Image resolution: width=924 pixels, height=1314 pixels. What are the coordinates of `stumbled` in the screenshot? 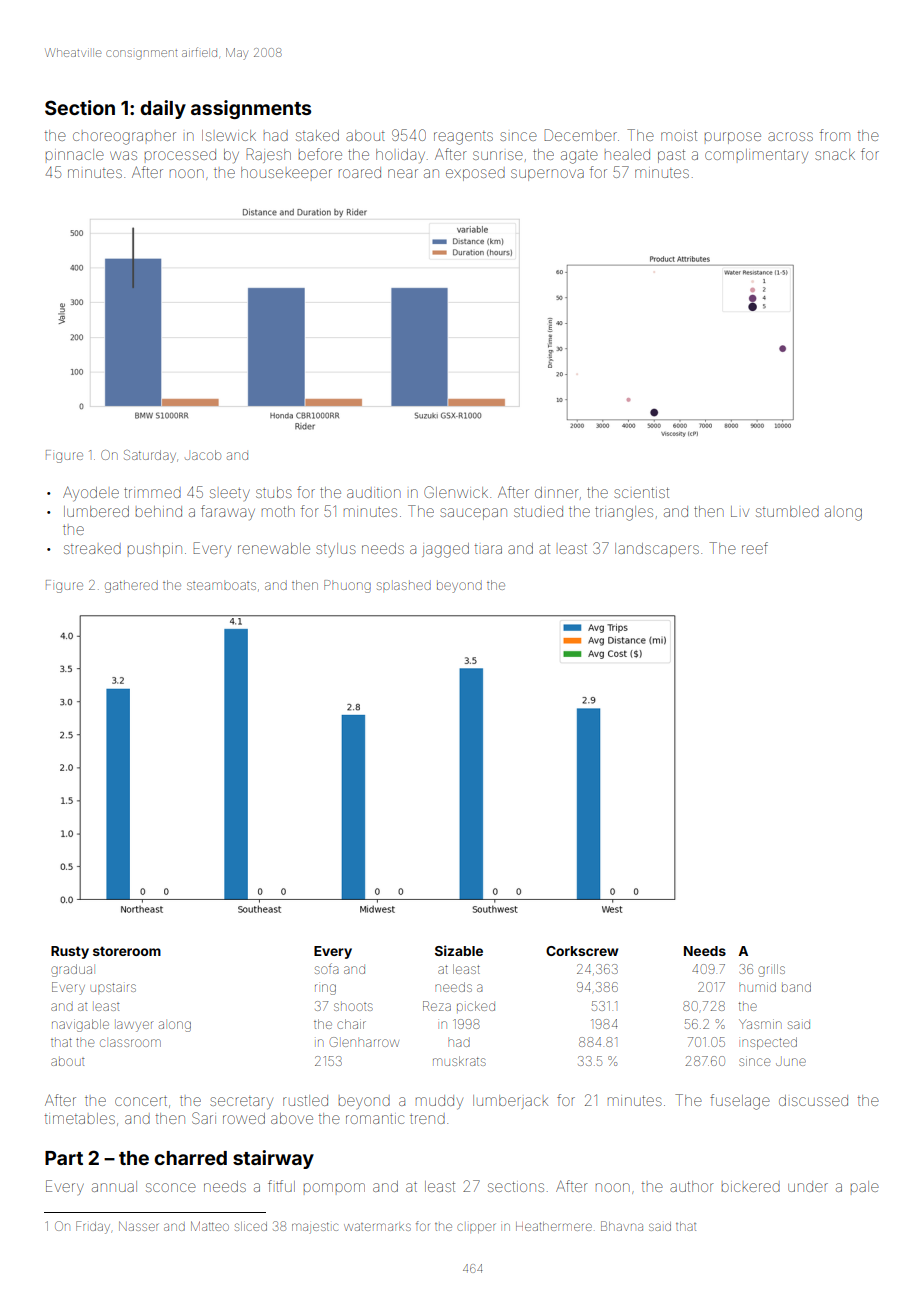 It's located at (787, 511).
